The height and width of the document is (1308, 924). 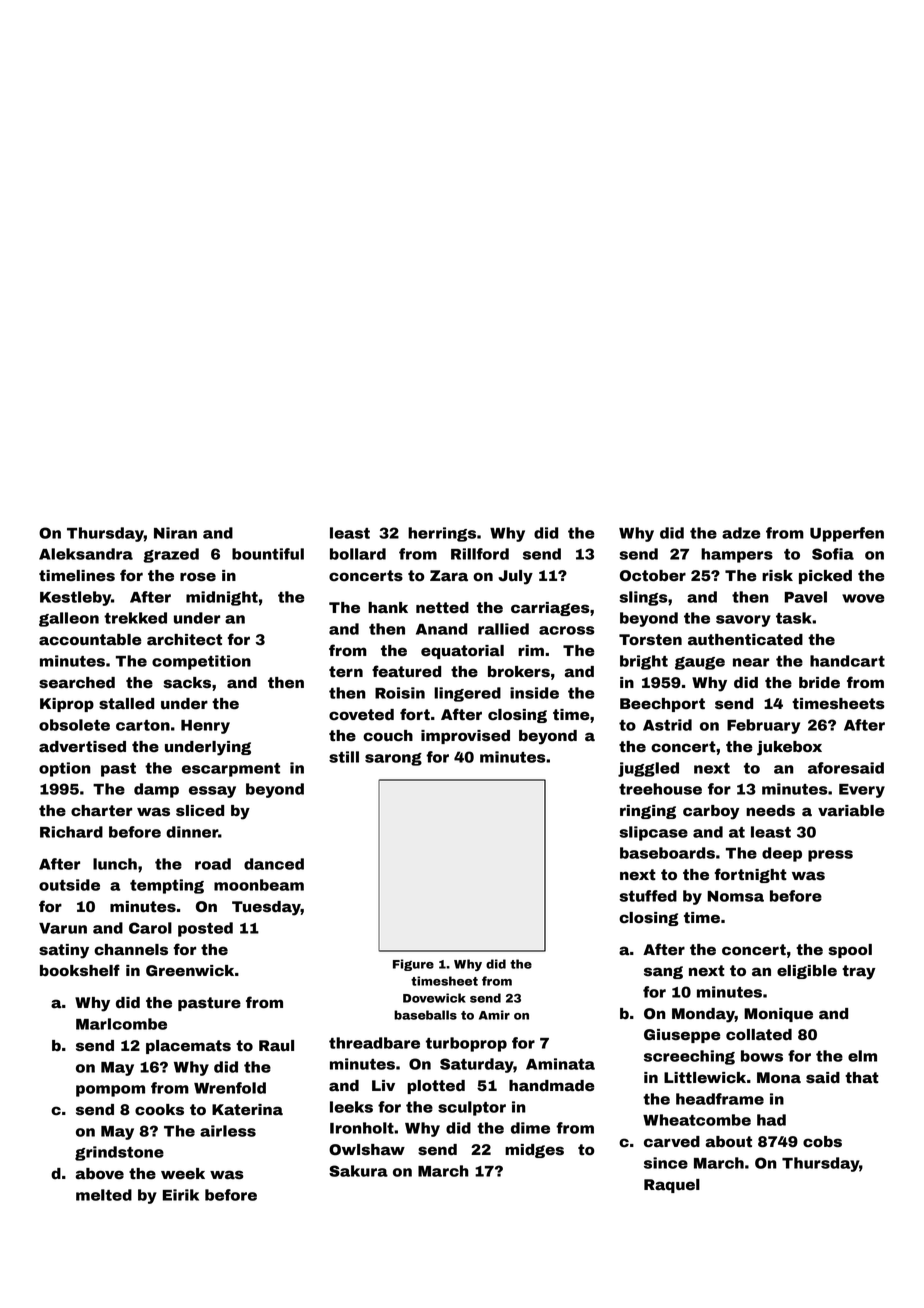 What do you see at coordinates (188, 1047) in the document?
I see `placemats` at bounding box center [188, 1047].
